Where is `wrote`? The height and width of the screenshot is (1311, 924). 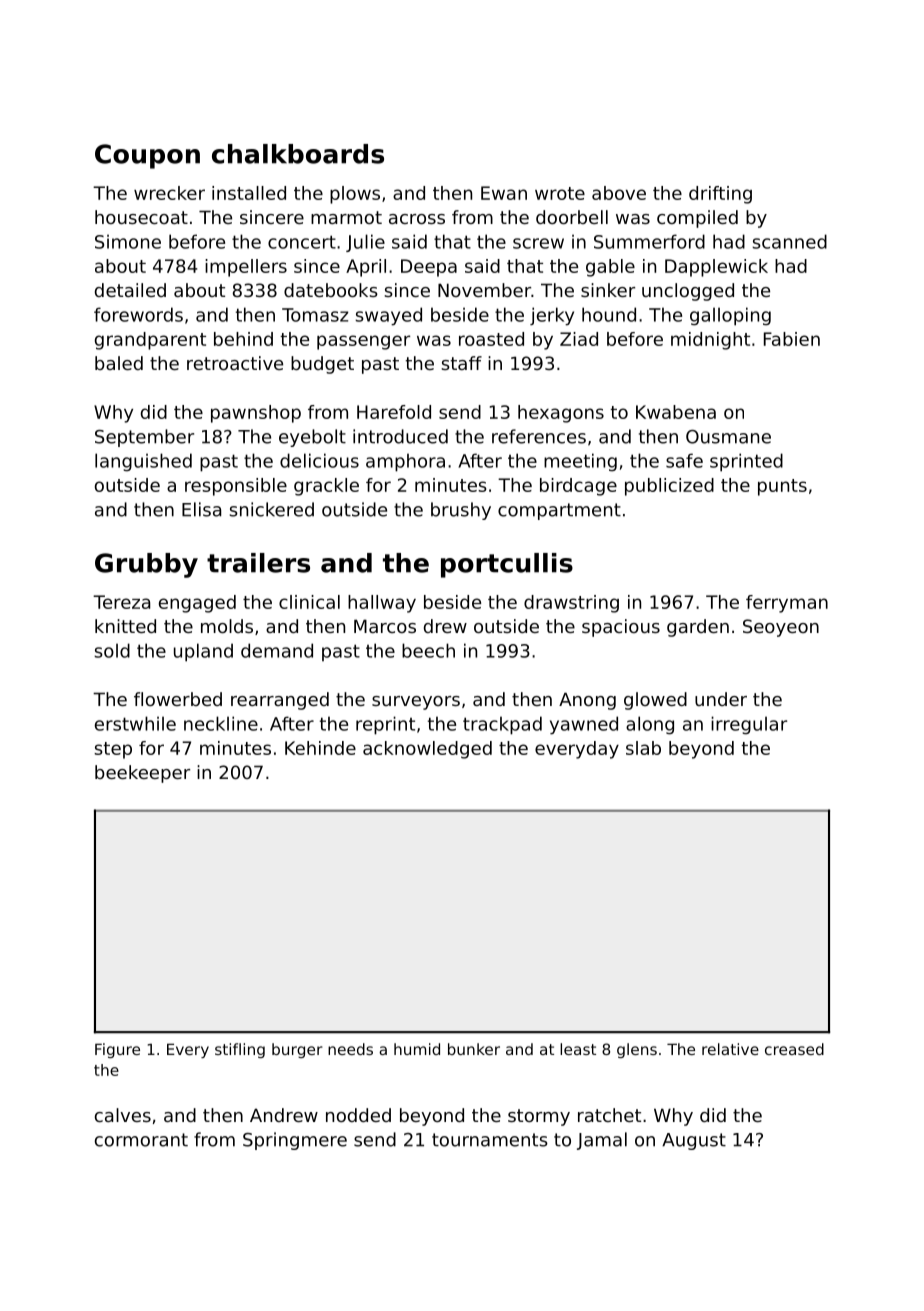
wrote is located at coordinates (560, 193).
